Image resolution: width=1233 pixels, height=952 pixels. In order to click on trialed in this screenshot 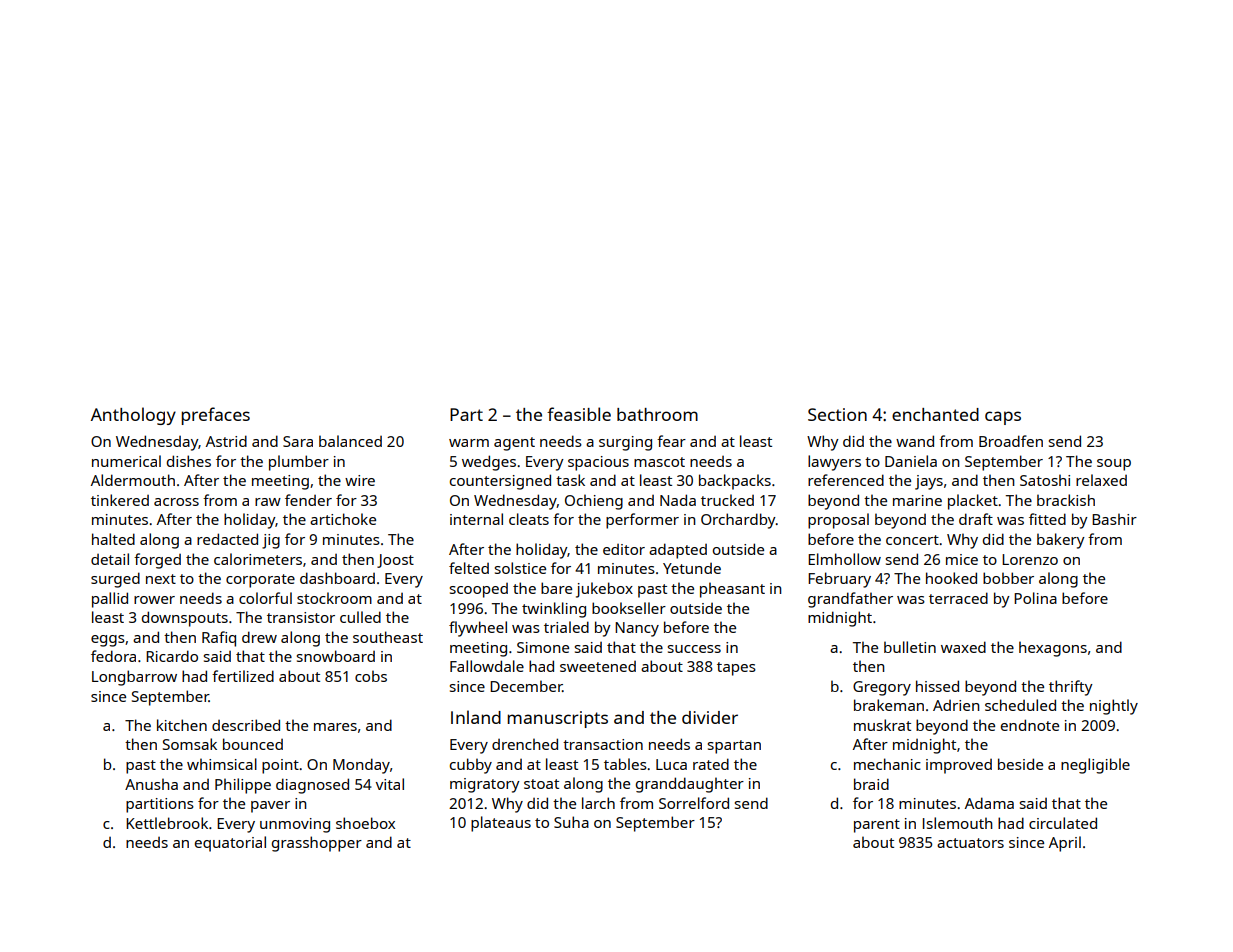, I will do `click(566, 627)`.
